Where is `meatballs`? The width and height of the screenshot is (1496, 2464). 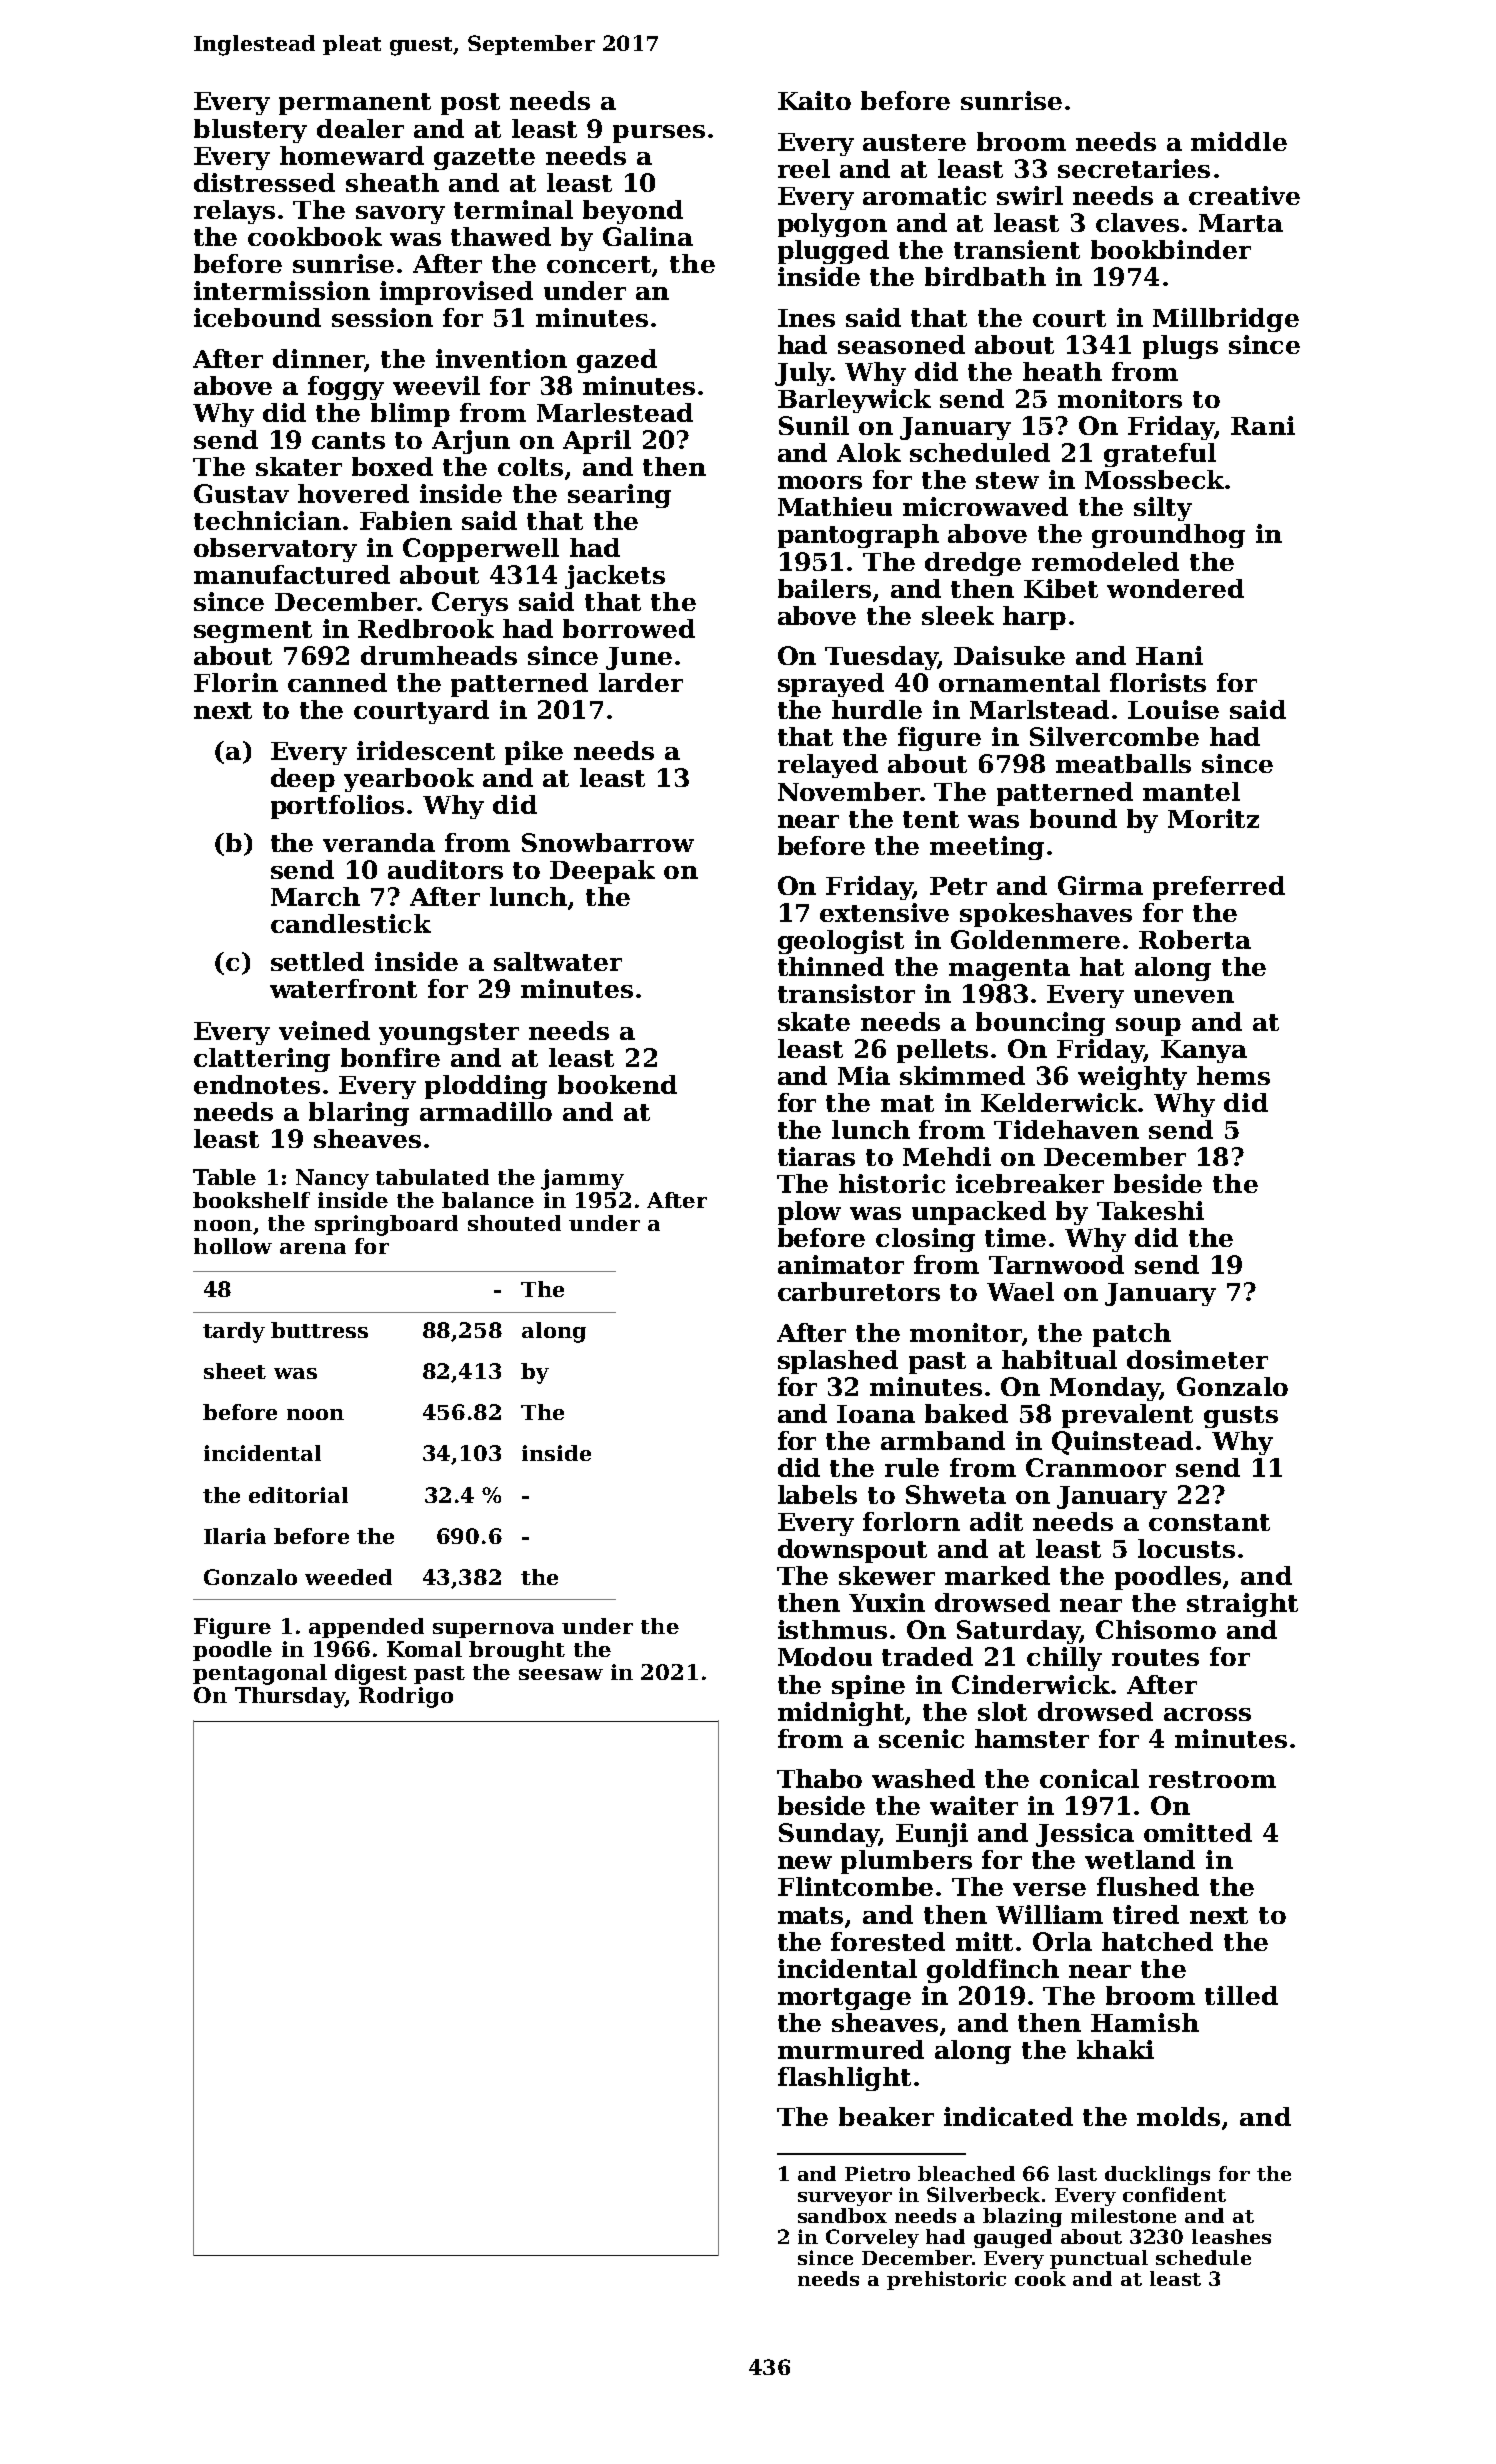
meatballs is located at coordinates (1123, 763).
